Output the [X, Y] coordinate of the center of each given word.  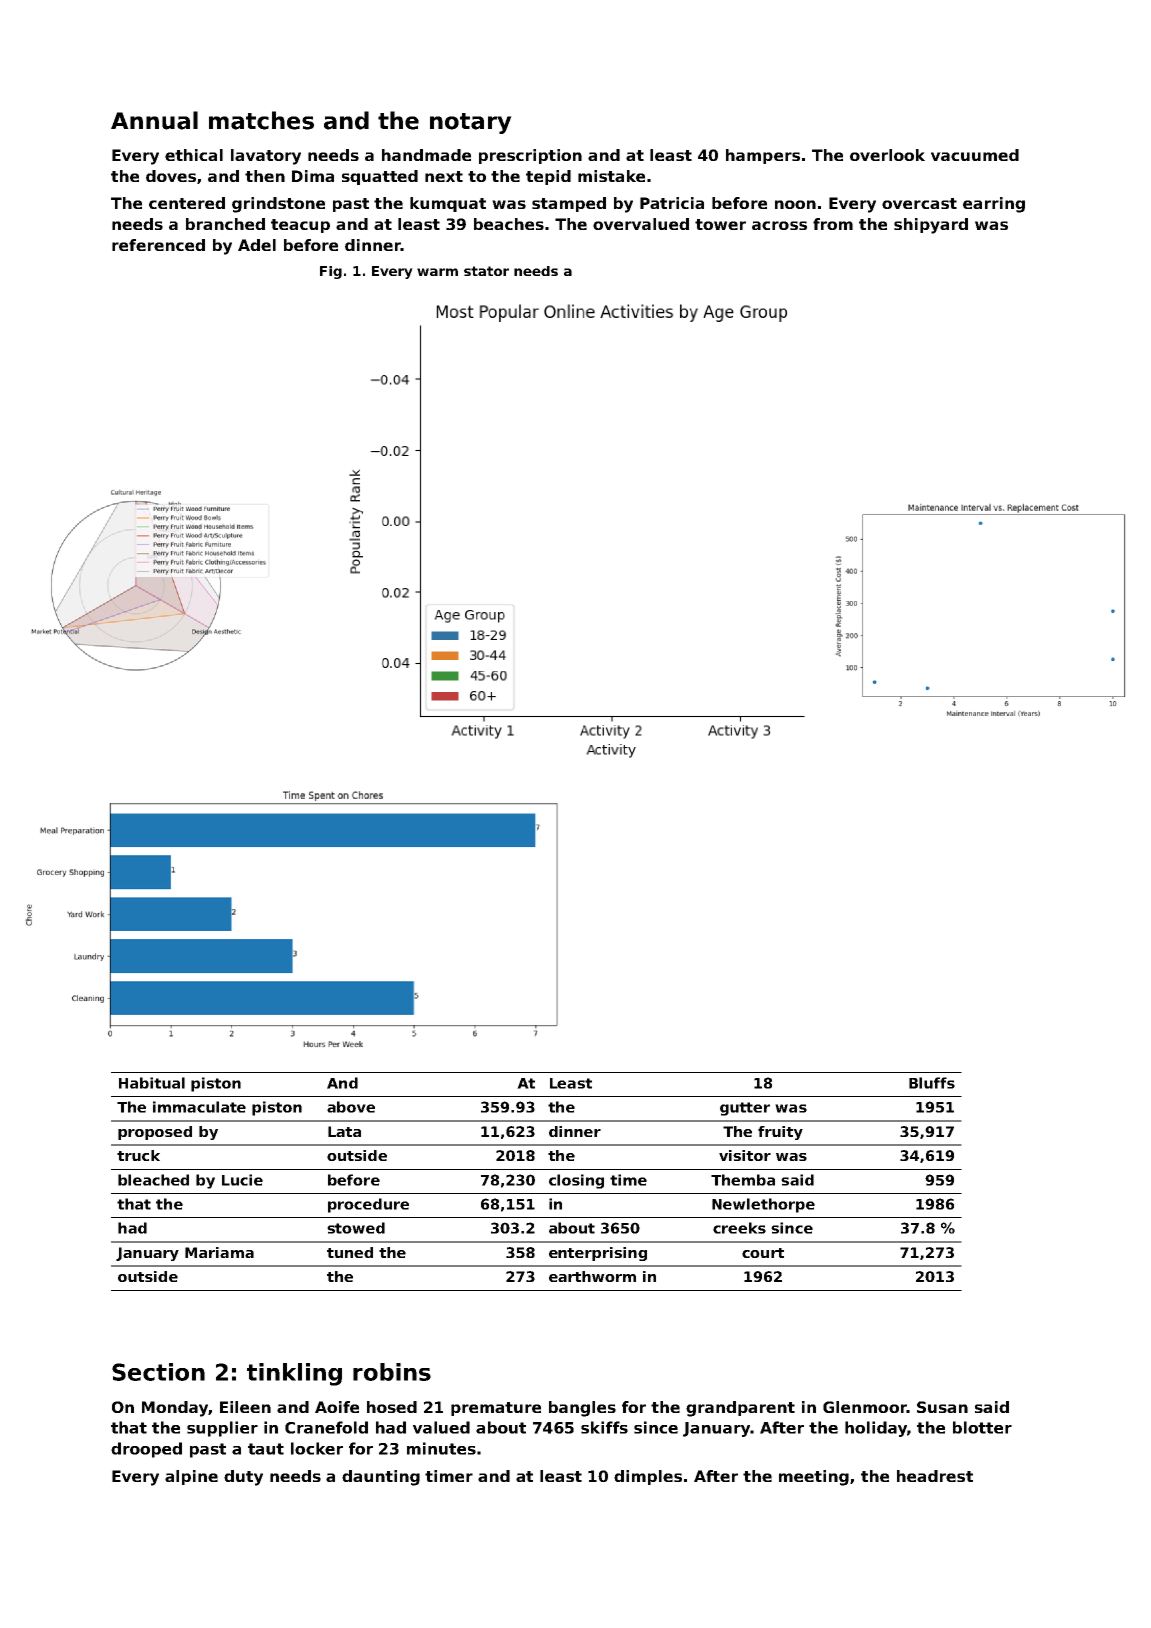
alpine [191, 1477]
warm [437, 272]
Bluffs [932, 1083]
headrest [935, 1476]
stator [486, 271]
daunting [381, 1478]
